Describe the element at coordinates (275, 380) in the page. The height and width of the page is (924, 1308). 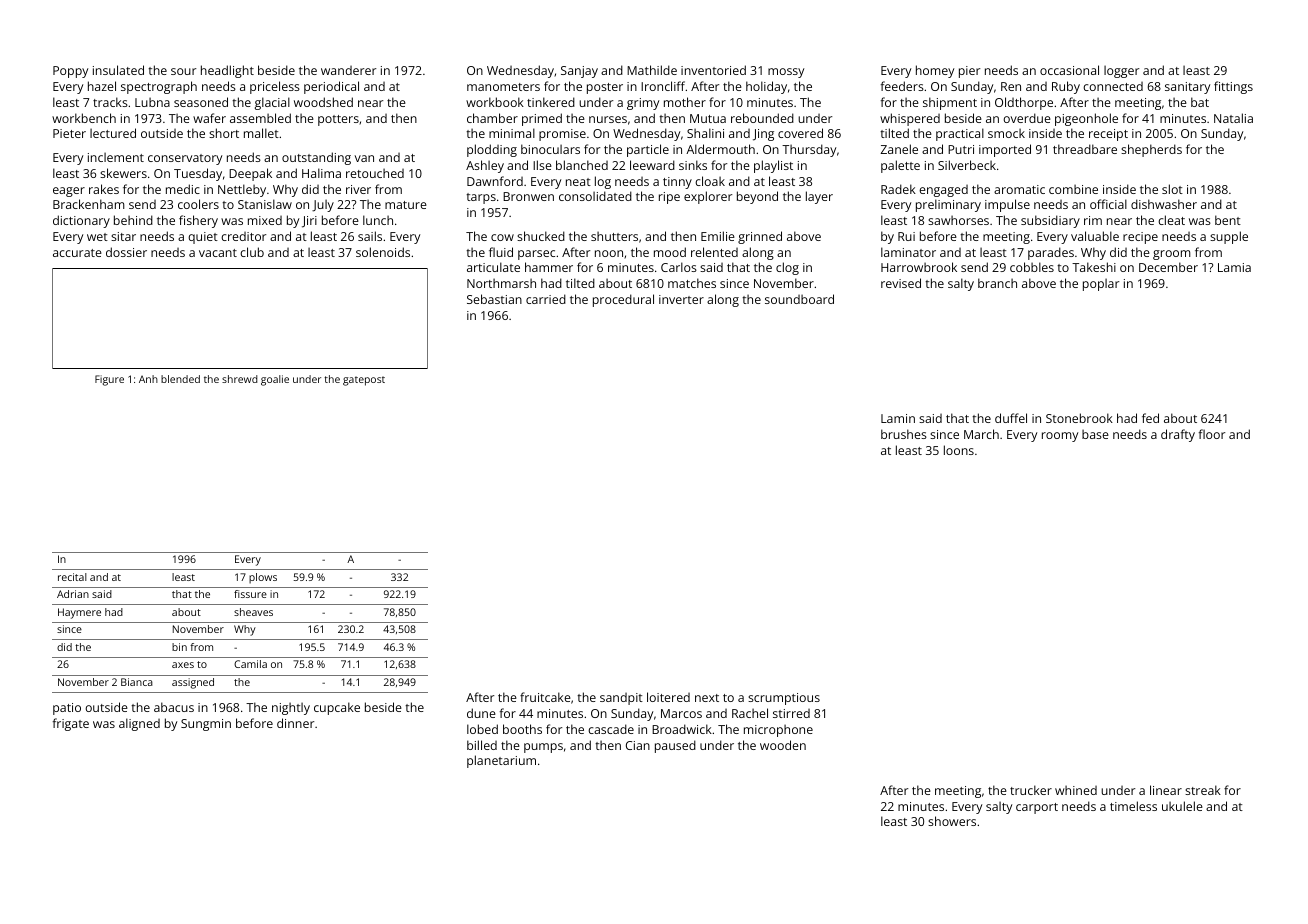
I see `goalie` at that location.
